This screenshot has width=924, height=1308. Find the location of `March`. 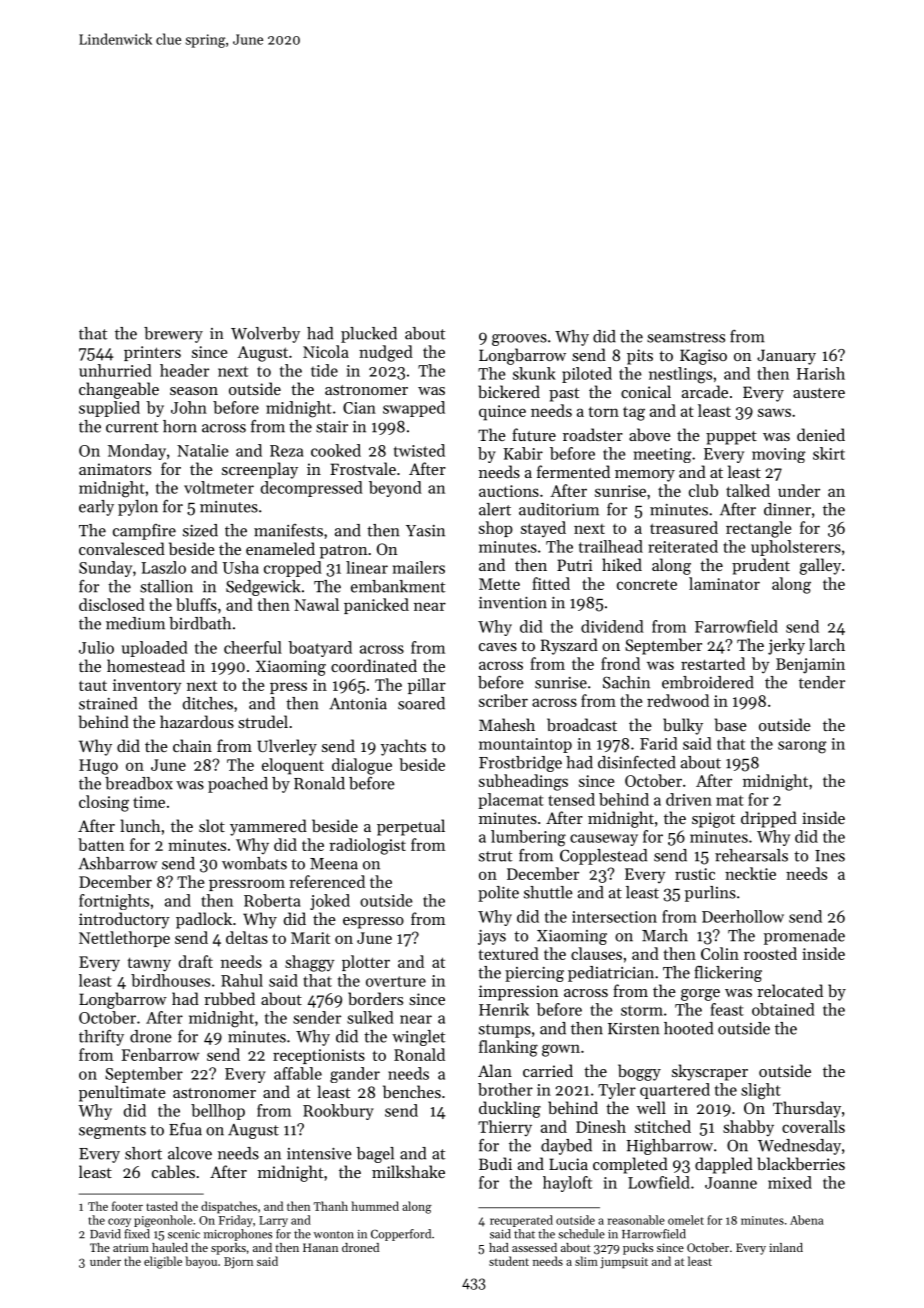

March is located at coordinates (665, 935).
